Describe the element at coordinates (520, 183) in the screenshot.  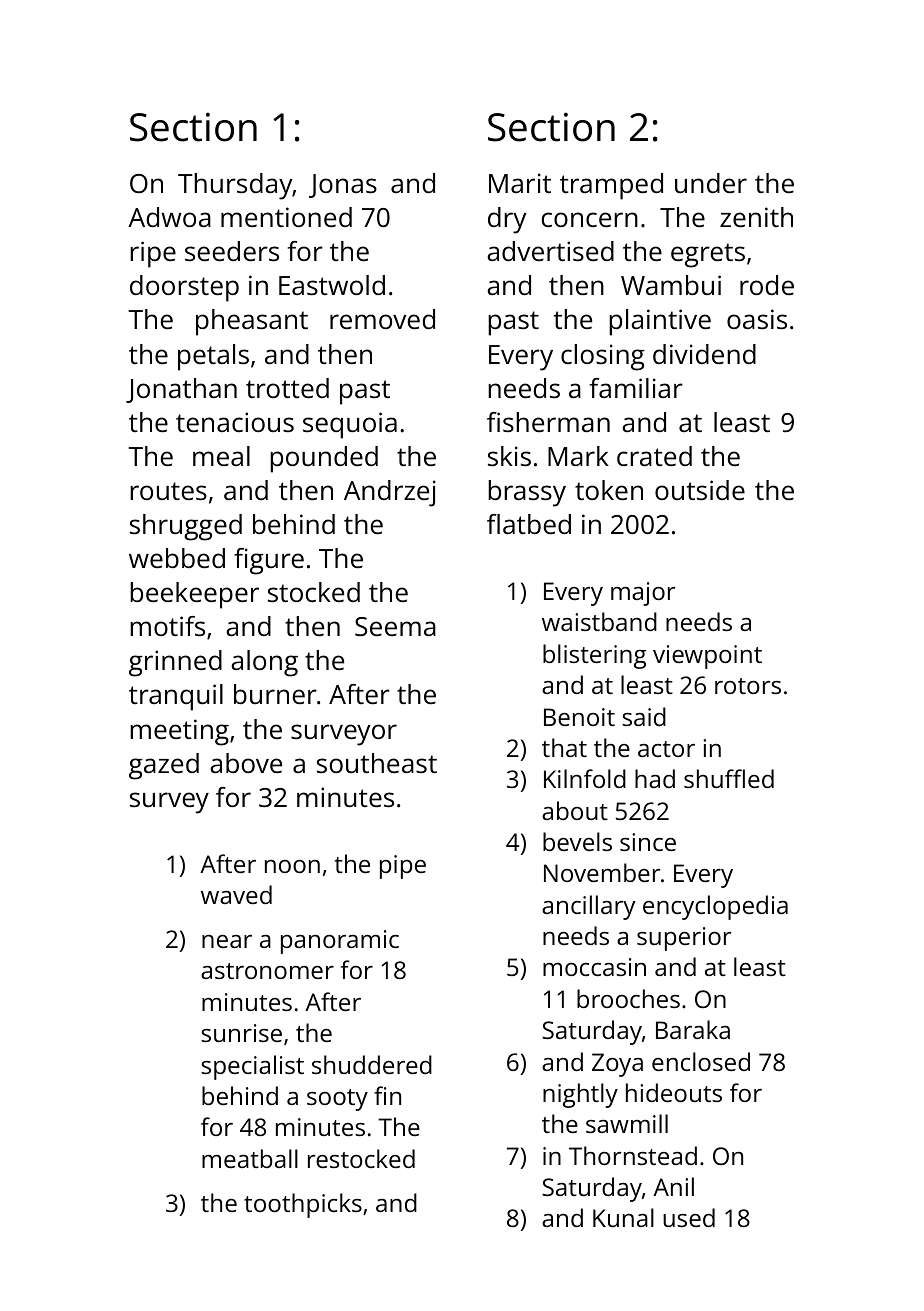
I see `Marit` at that location.
